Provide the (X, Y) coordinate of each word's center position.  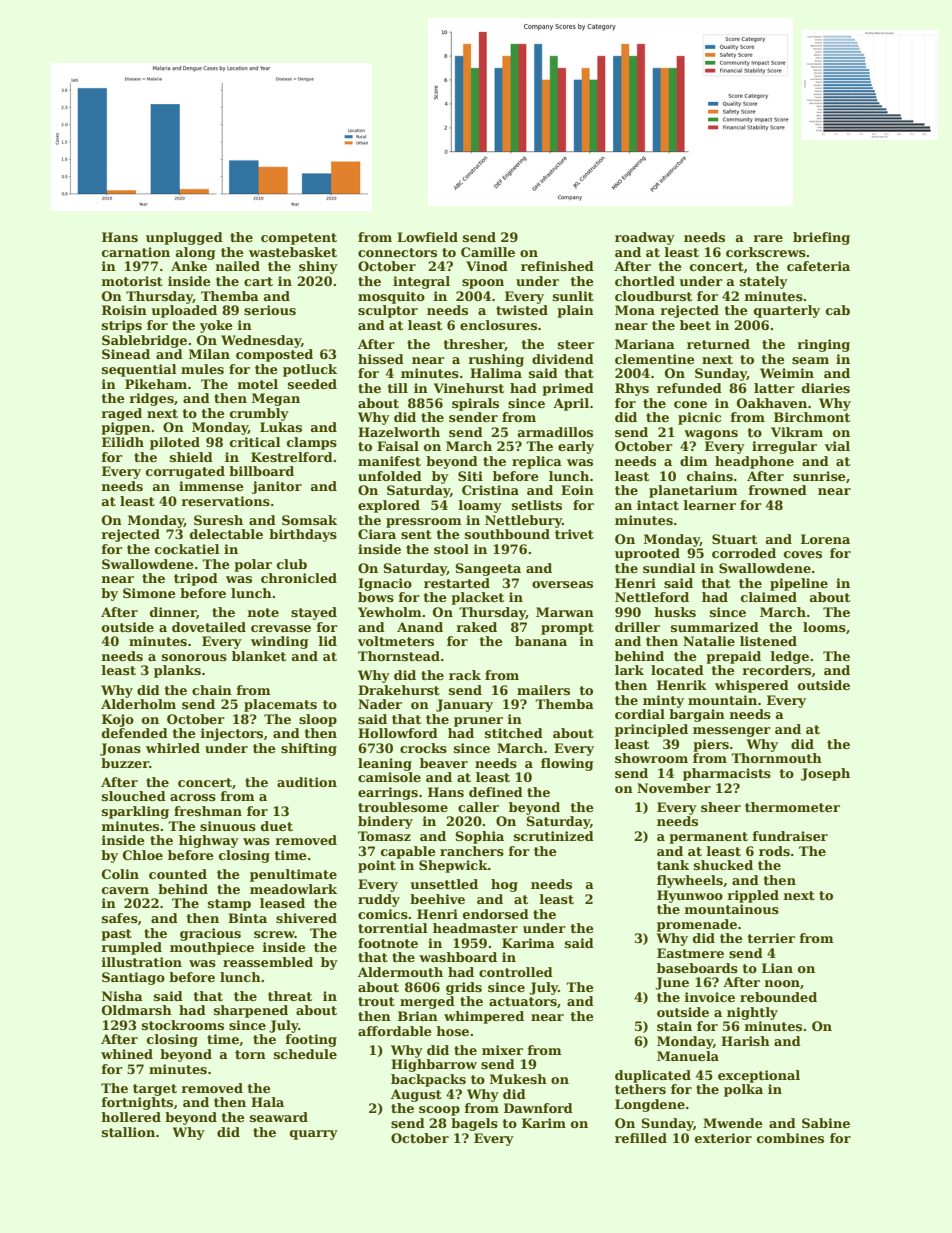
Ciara (377, 534)
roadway (645, 238)
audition (307, 782)
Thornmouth (776, 758)
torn (250, 1054)
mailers (543, 690)
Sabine (826, 1123)
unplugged (184, 238)
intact (658, 505)
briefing (821, 238)
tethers (640, 1089)
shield (191, 457)
